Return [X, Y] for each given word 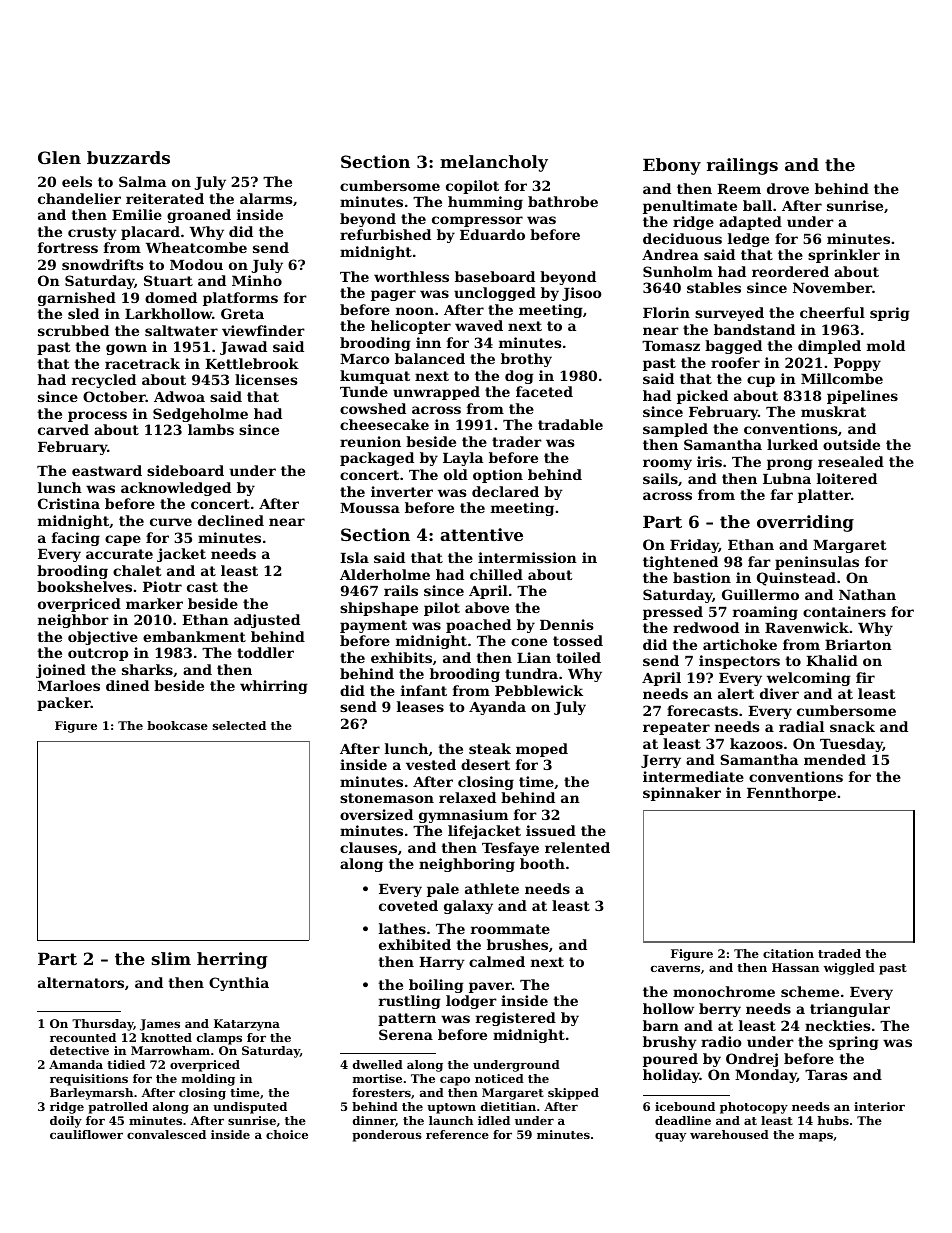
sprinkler [844, 256]
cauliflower [86, 1134]
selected [239, 725]
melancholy [494, 163]
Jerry [661, 761]
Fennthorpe [791, 794]
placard [150, 233]
